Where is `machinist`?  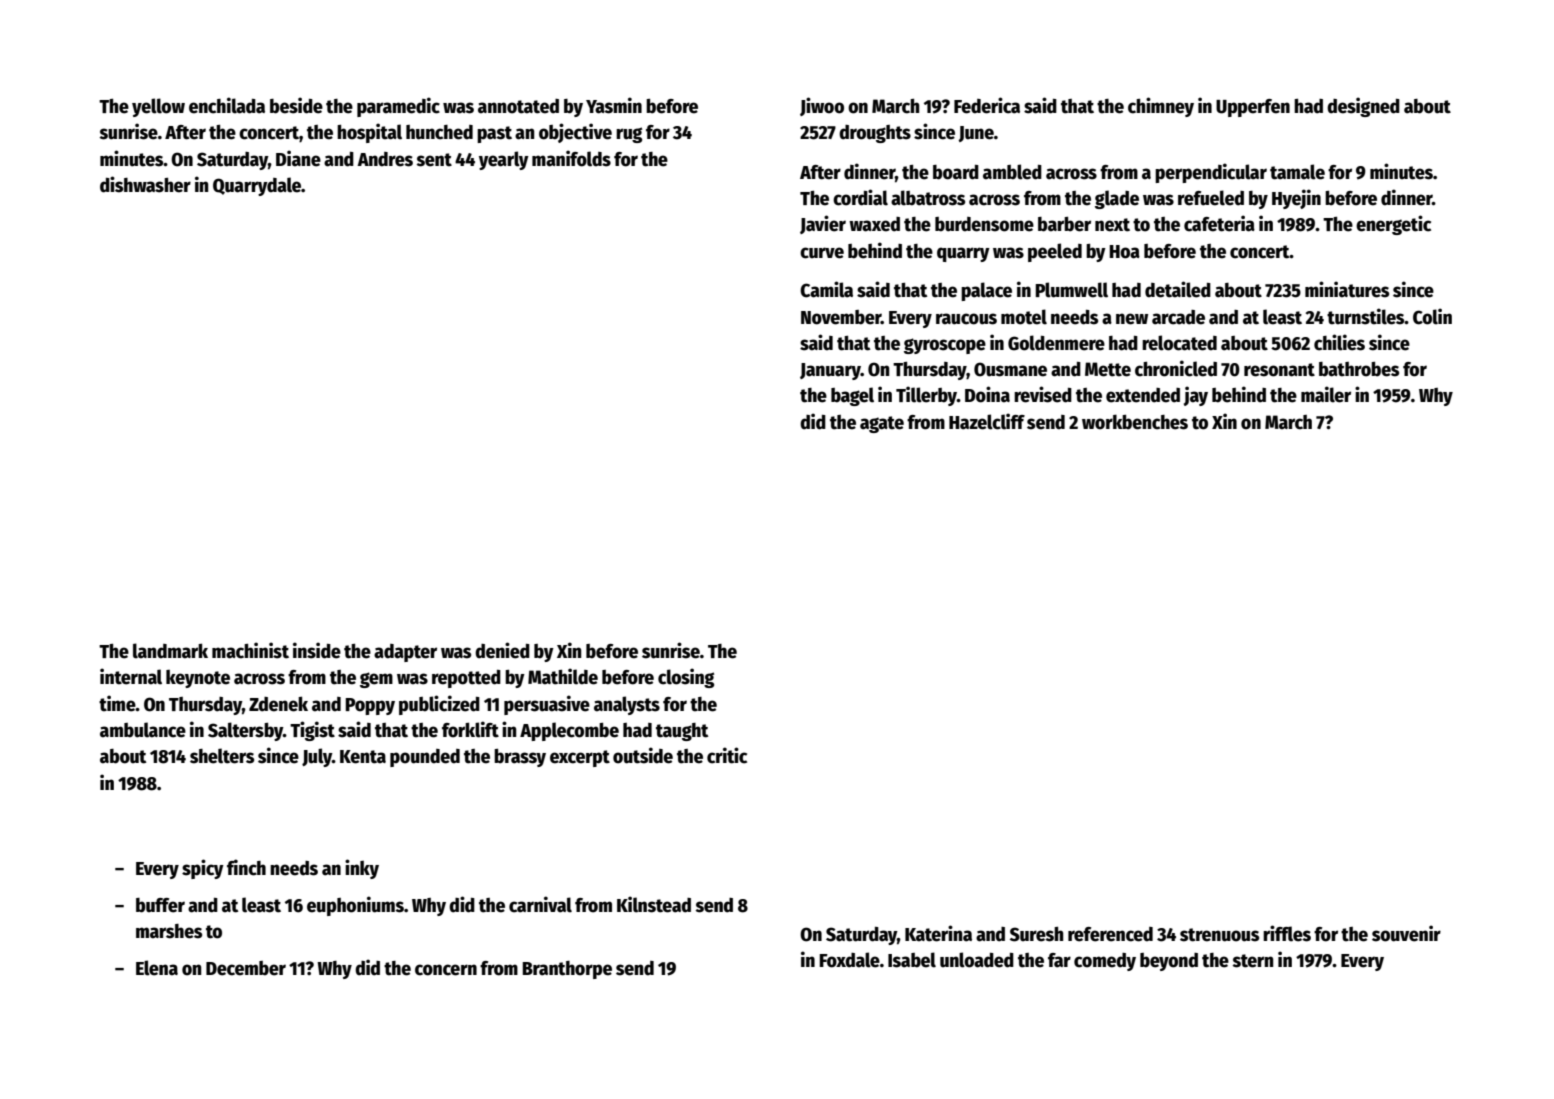 machinist is located at coordinates (250, 650).
